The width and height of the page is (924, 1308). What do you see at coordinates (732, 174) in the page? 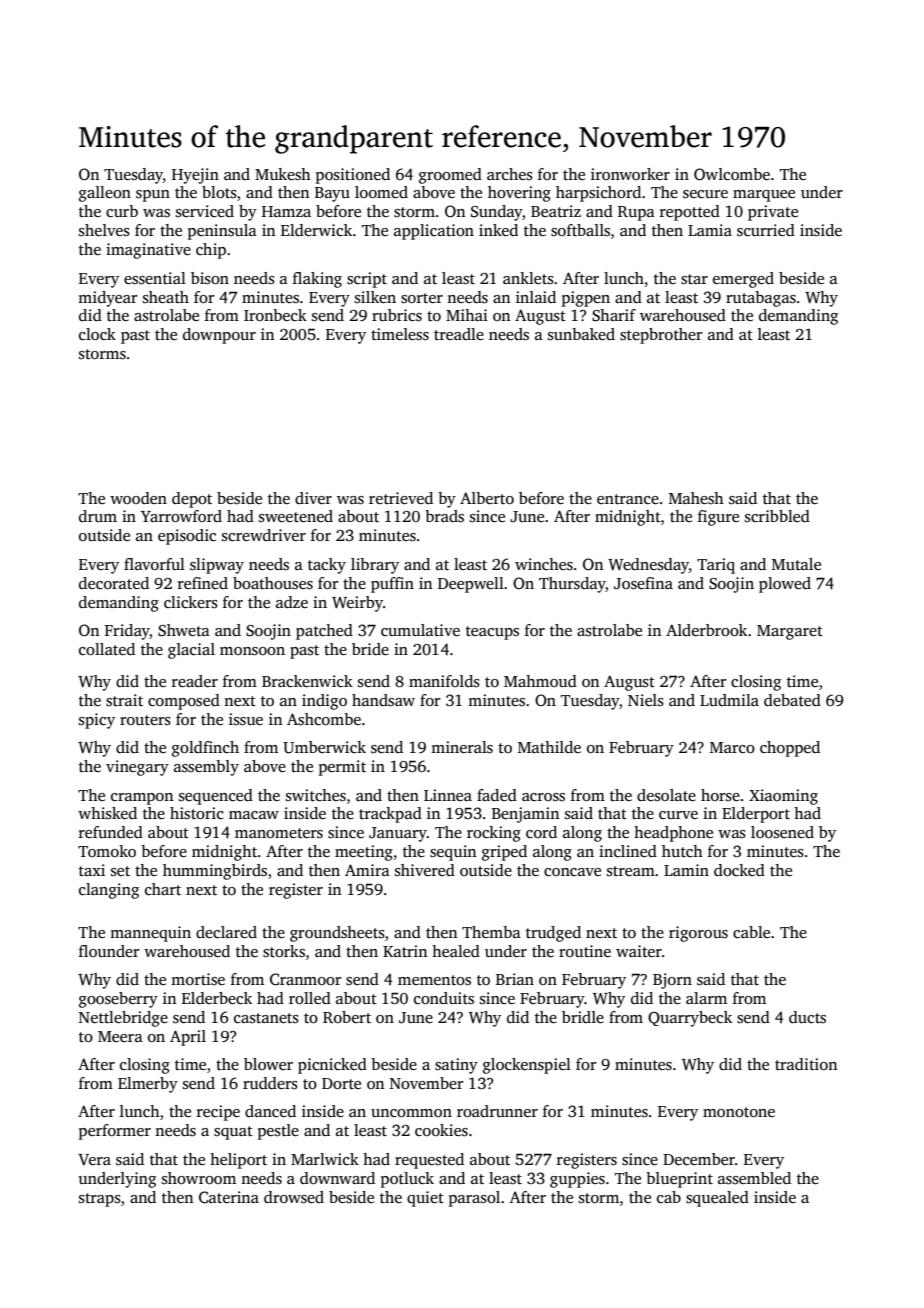
I see `Owlcombe` at bounding box center [732, 174].
